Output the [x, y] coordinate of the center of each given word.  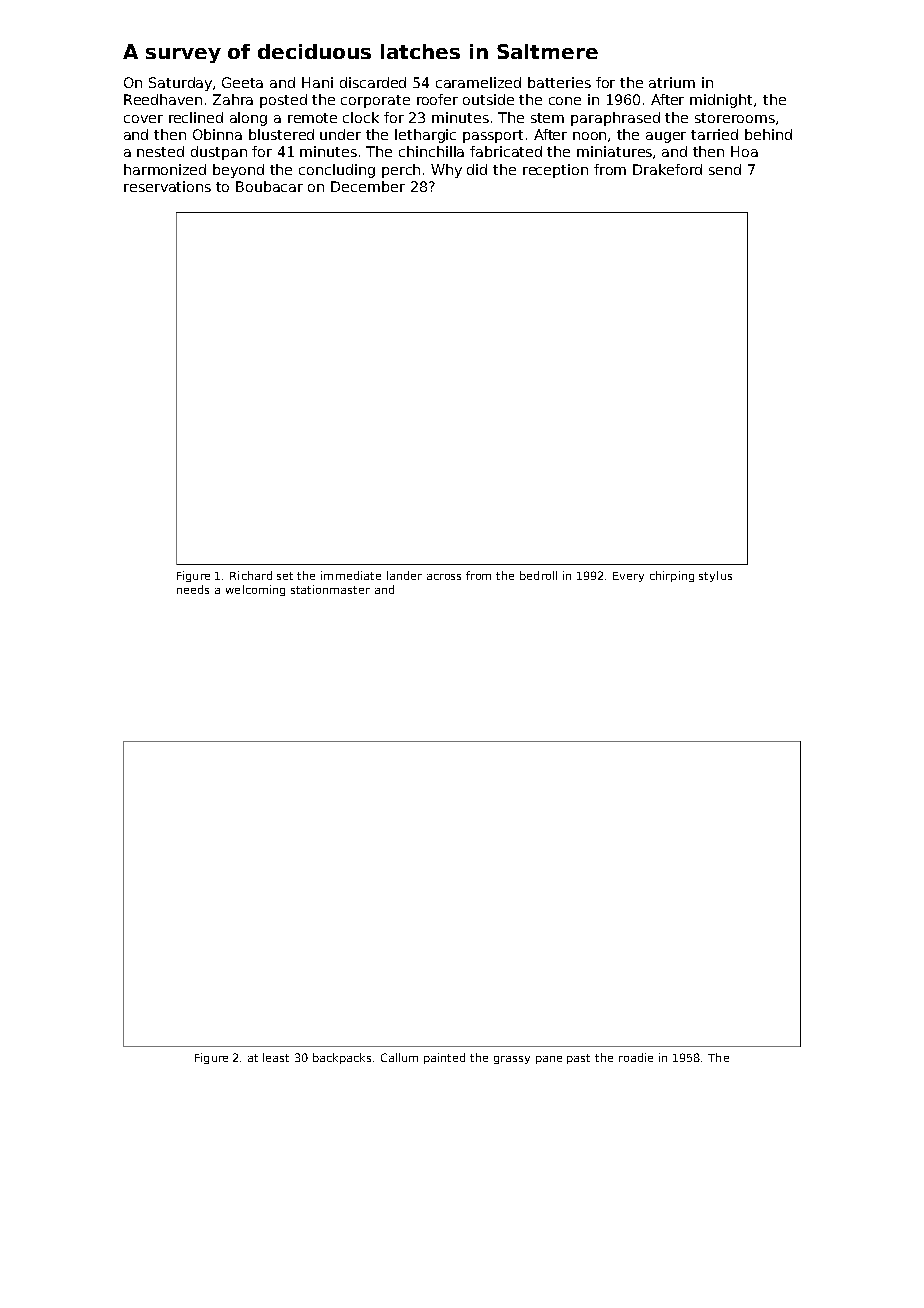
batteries [559, 82]
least [276, 1057]
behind [768, 134]
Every [628, 577]
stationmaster [330, 589]
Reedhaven [163, 99]
